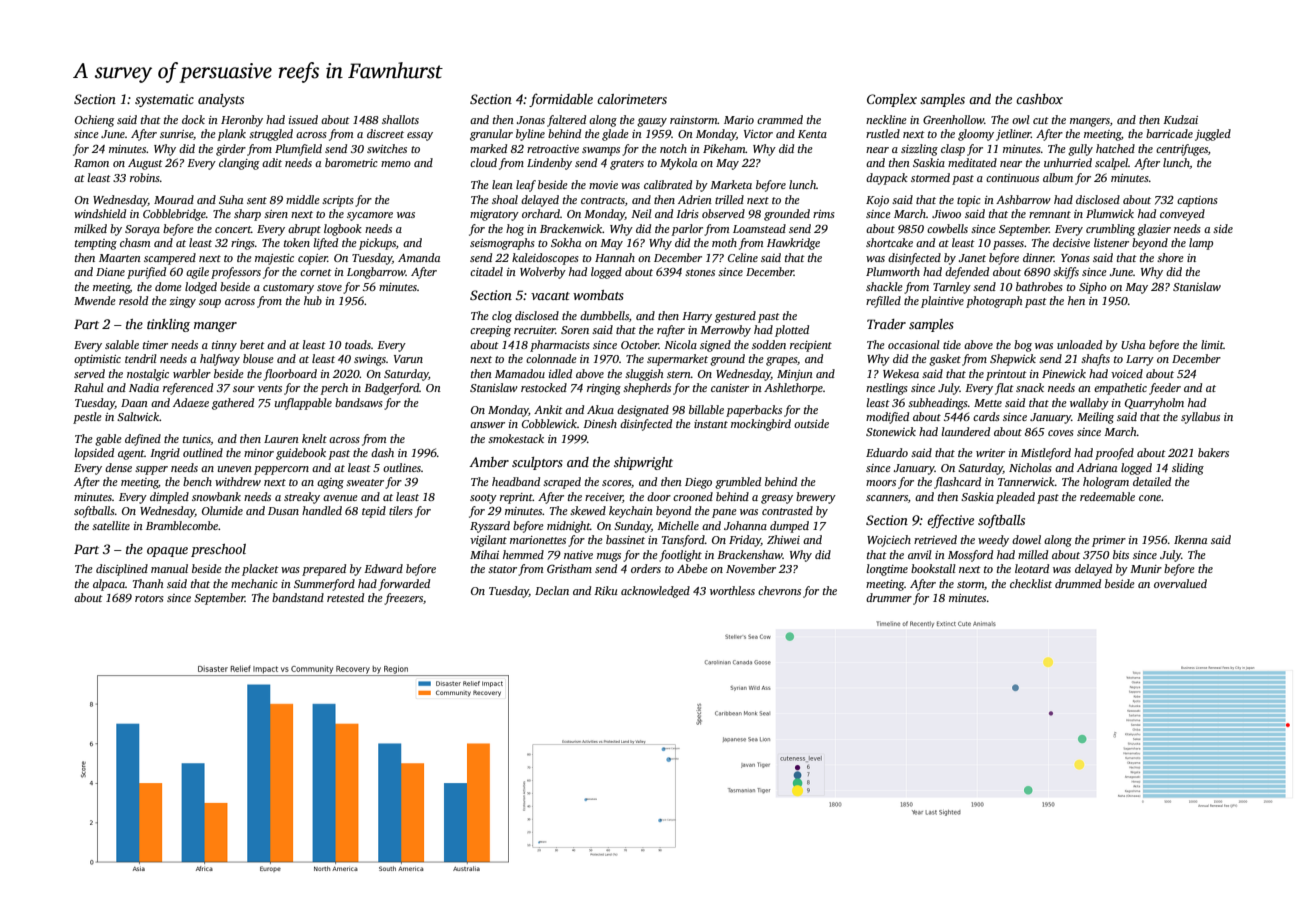  What do you see at coordinates (877, 201) in the screenshot?
I see `Kojo` at bounding box center [877, 201].
